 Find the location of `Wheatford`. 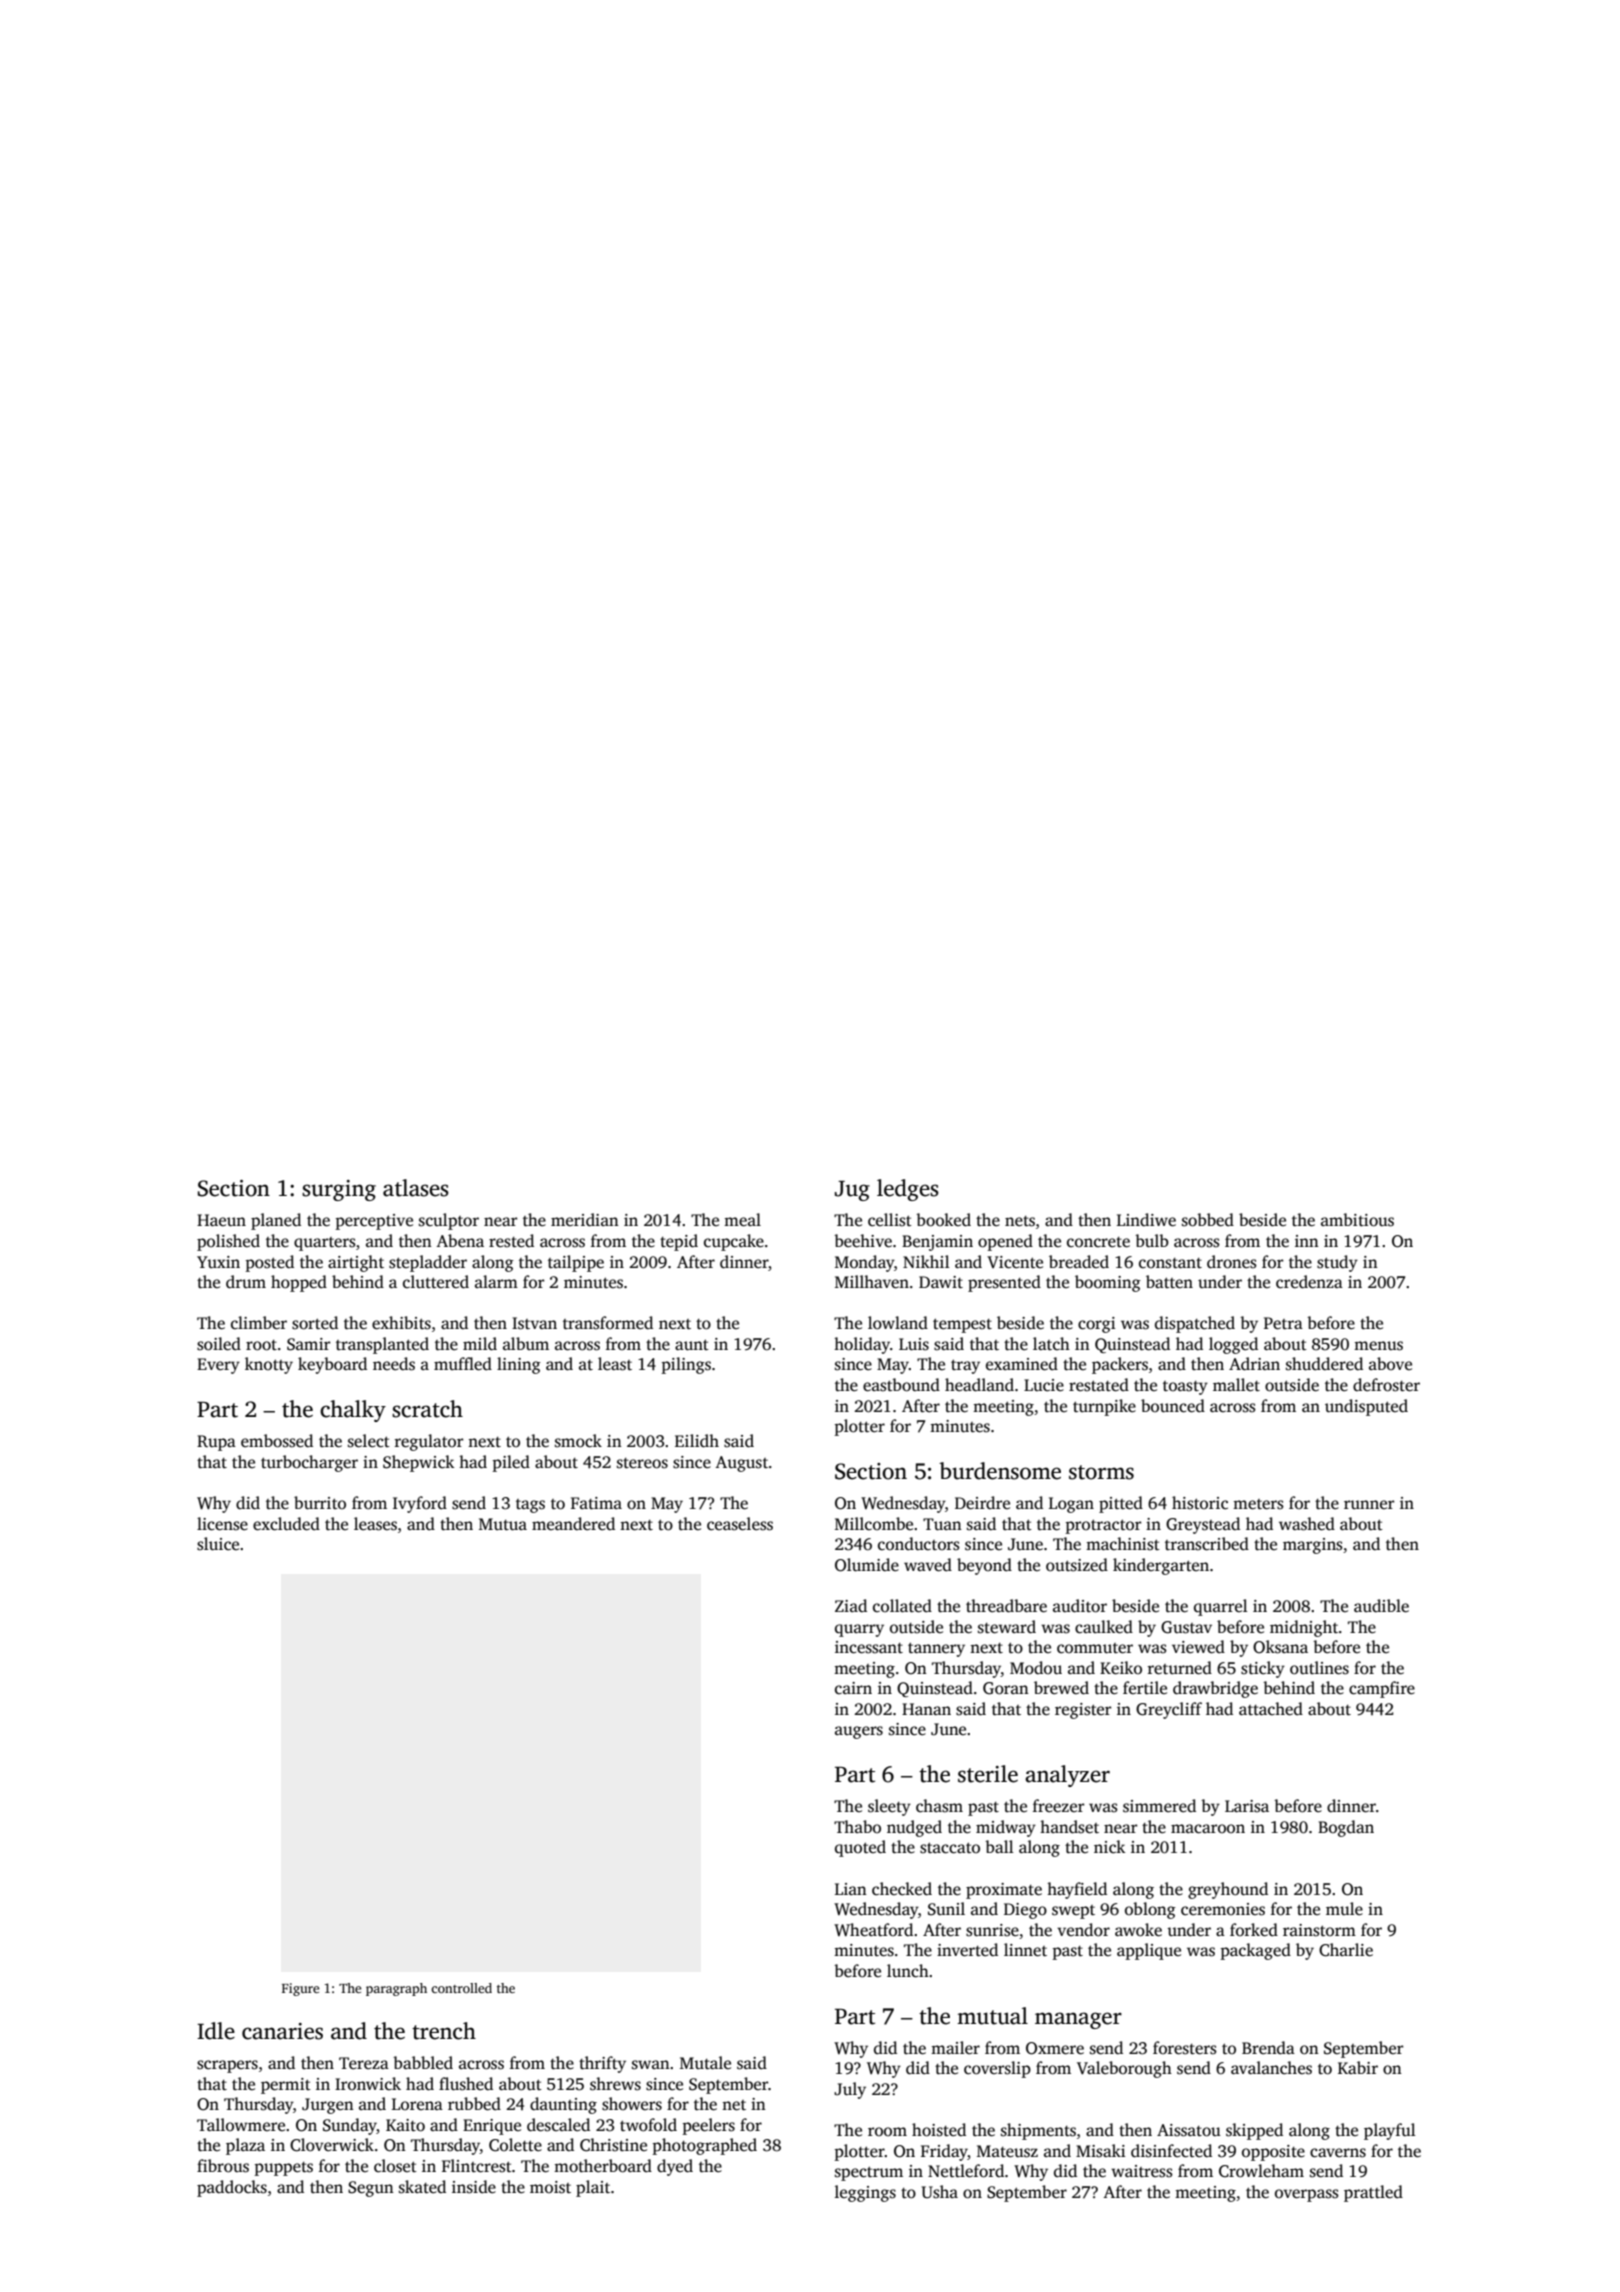

Wheatford is located at coordinates (873, 1930).
